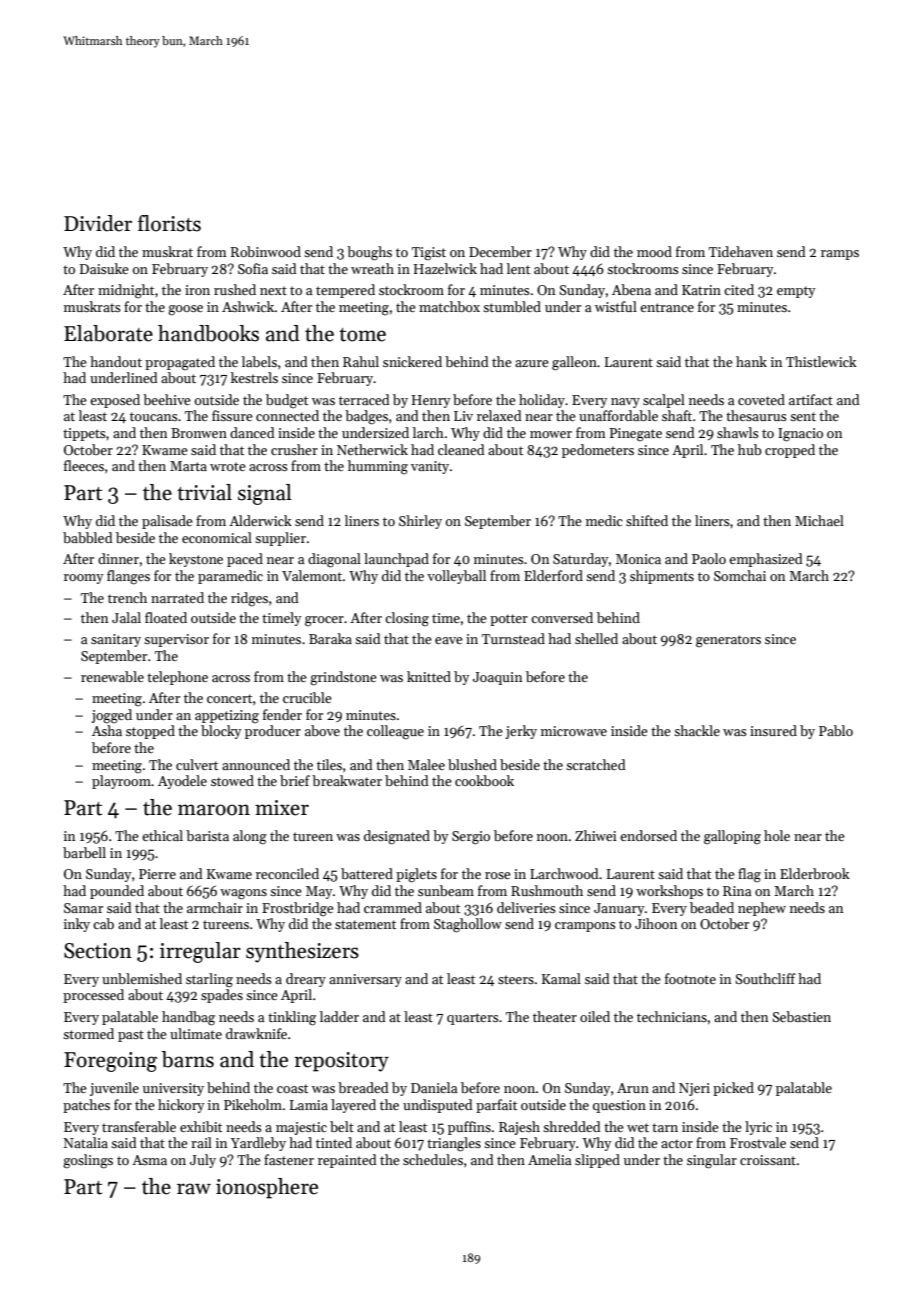 Image resolution: width=924 pixels, height=1308 pixels. What do you see at coordinates (433, 1159) in the screenshot?
I see `schedules` at bounding box center [433, 1159].
